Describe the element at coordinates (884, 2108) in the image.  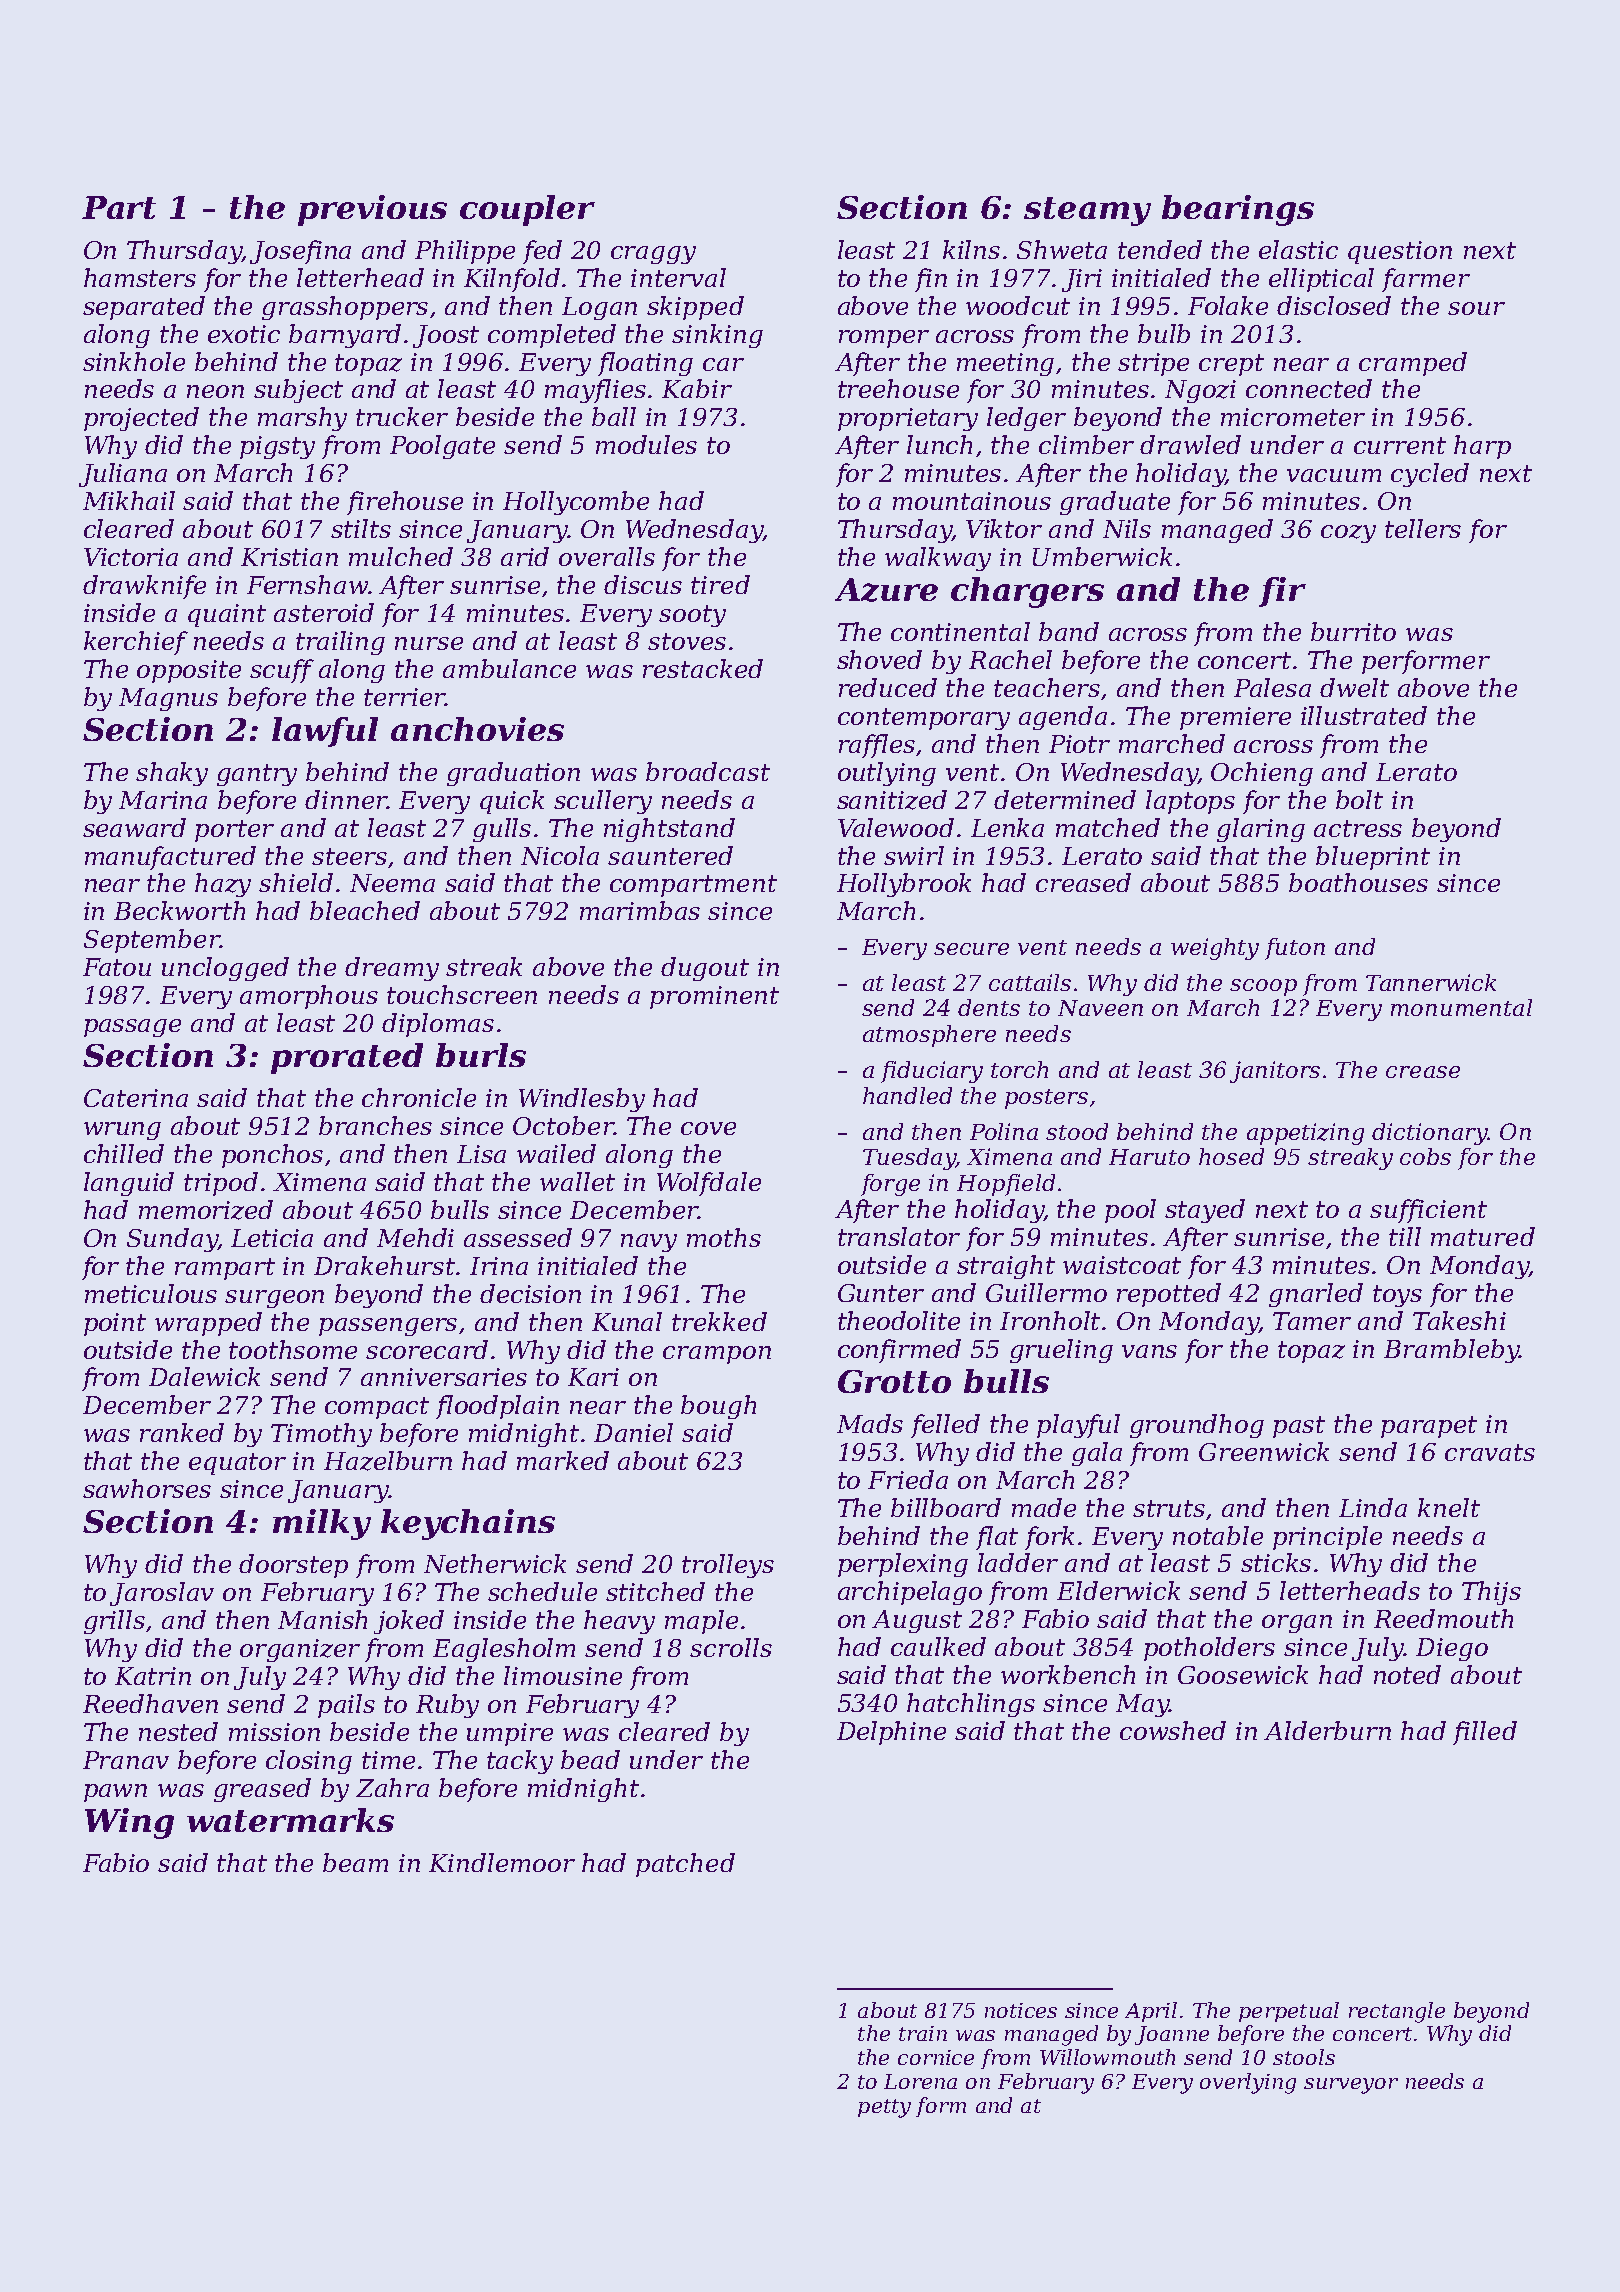
I see `petty` at that location.
